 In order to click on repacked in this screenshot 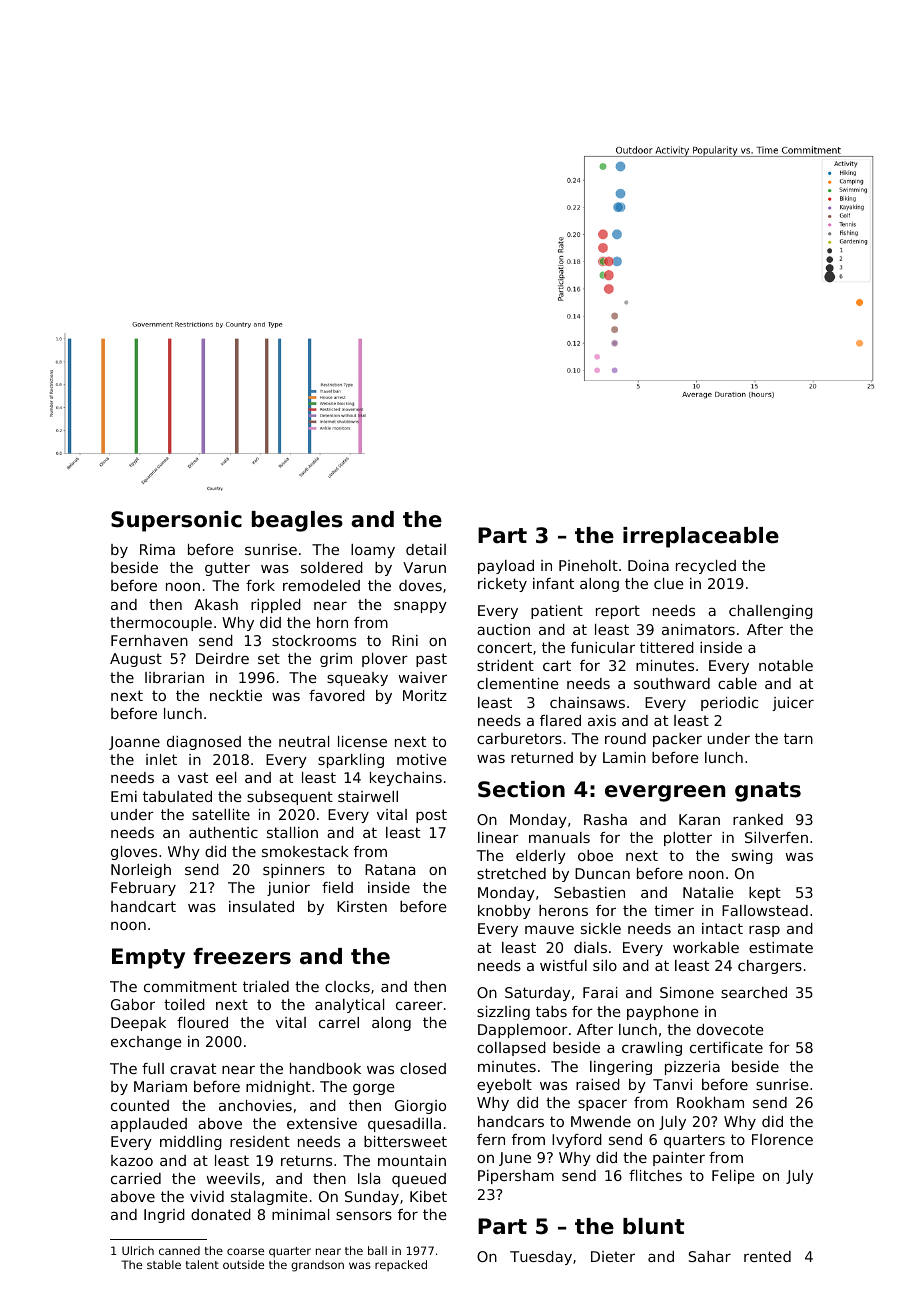, I will do `click(401, 1265)`.
